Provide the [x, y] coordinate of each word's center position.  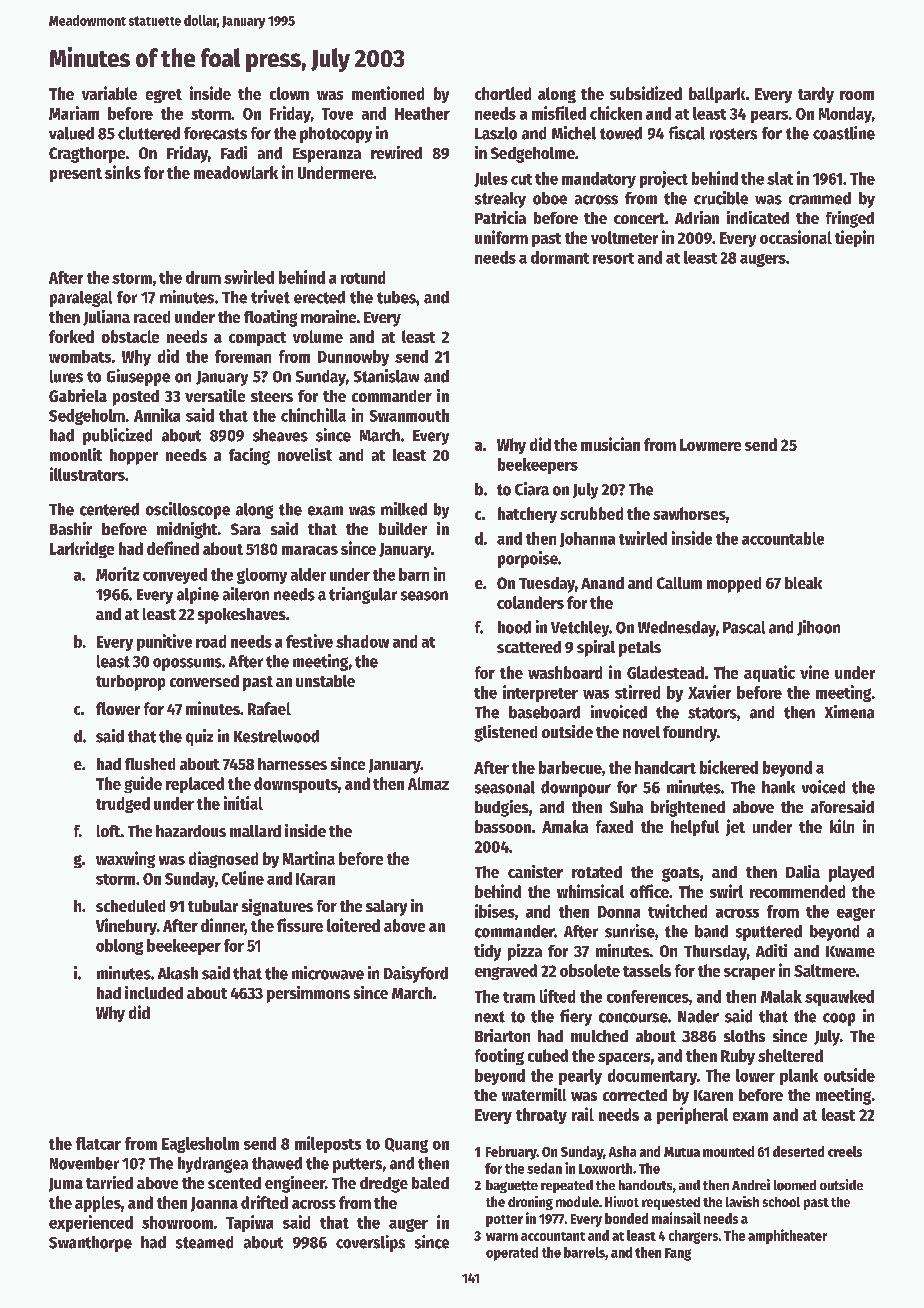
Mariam [74, 113]
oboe [550, 198]
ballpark [717, 95]
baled [430, 1183]
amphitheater [787, 1236]
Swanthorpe [90, 1244]
